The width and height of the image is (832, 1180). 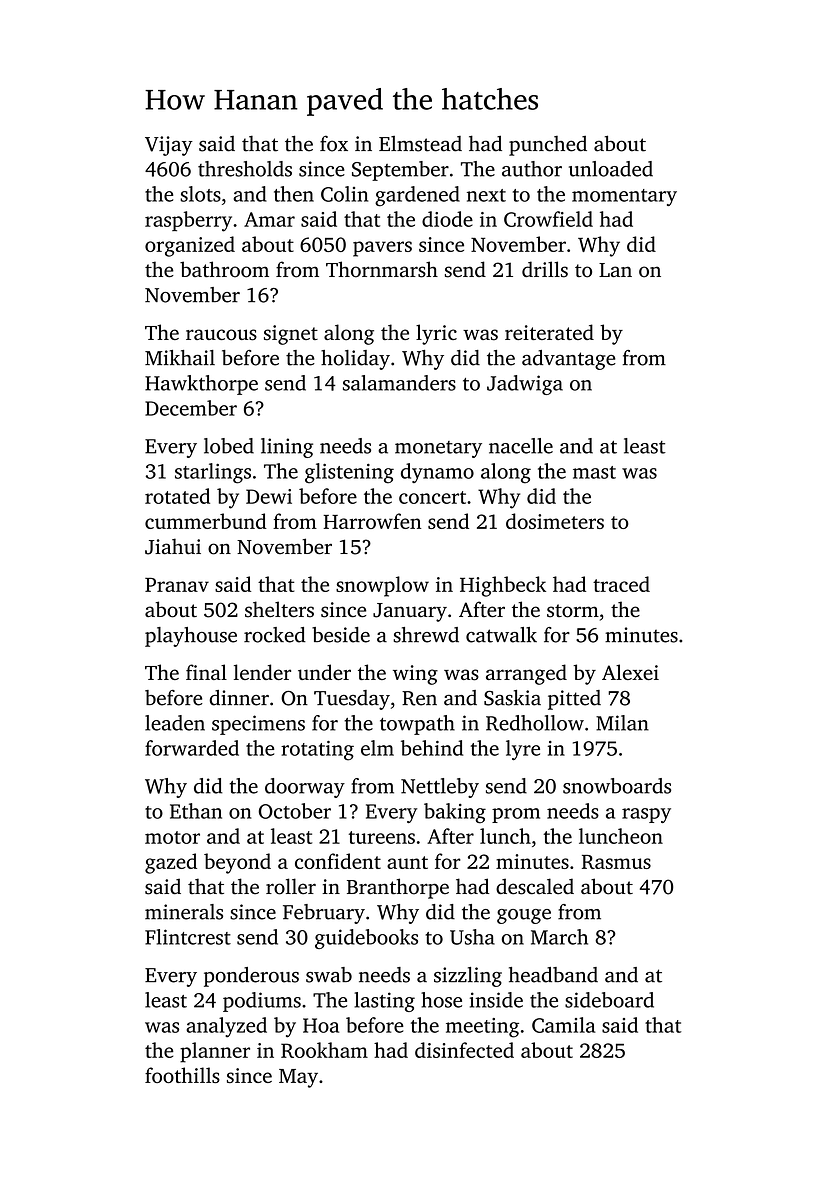 What do you see at coordinates (298, 1078) in the image?
I see `May` at bounding box center [298, 1078].
